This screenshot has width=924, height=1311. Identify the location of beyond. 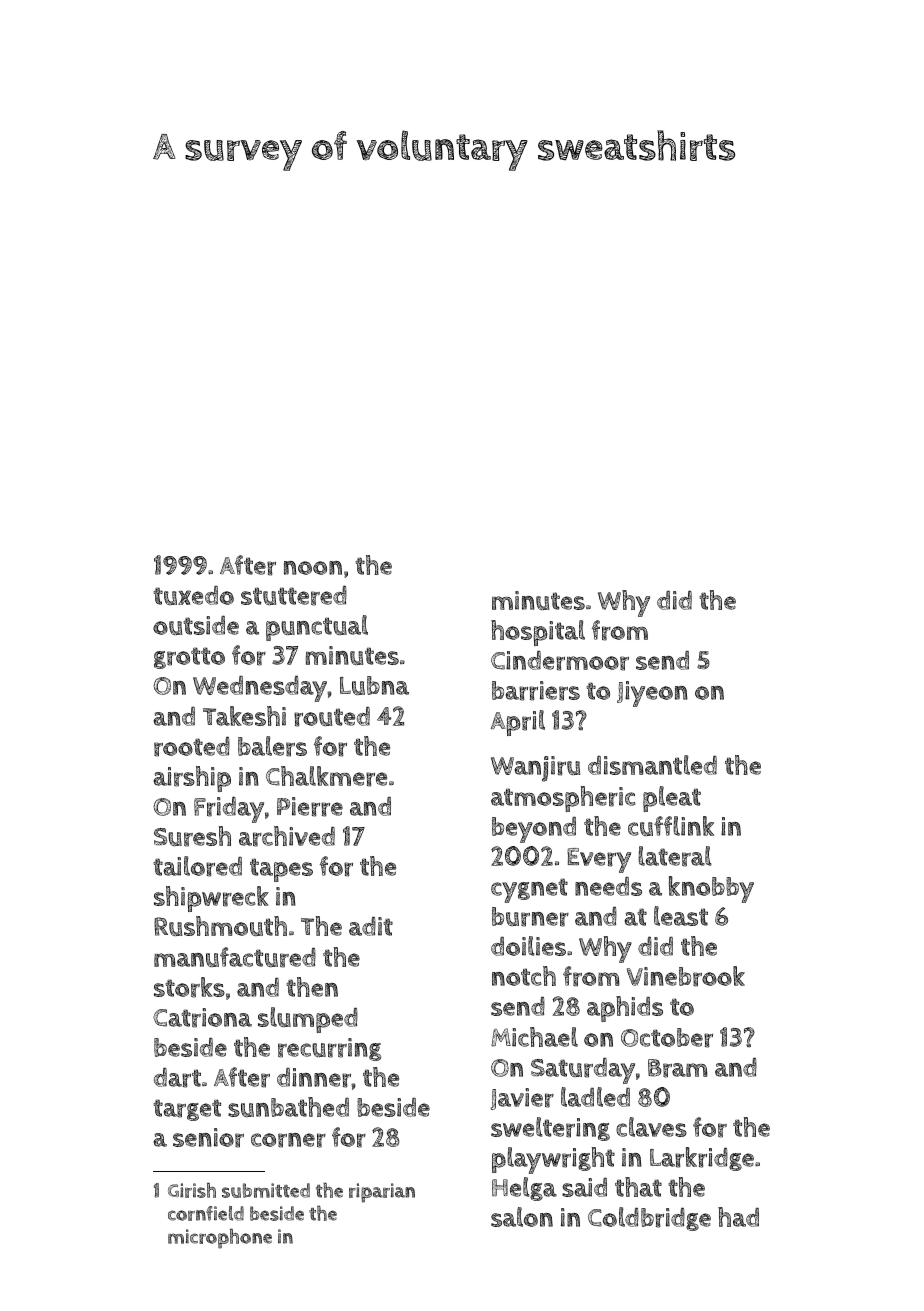
(534, 830).
